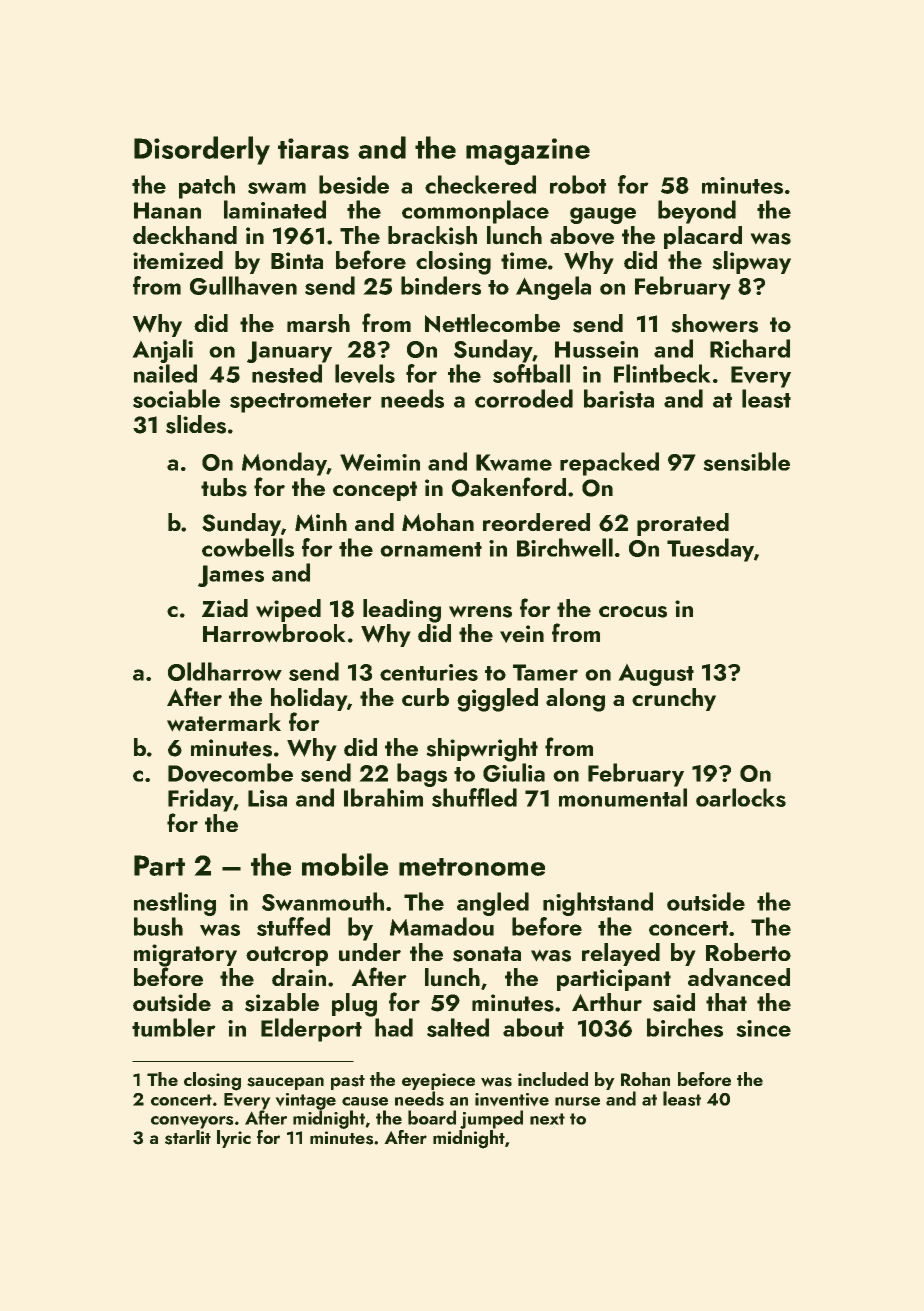 The width and height of the screenshot is (924, 1311). What do you see at coordinates (480, 184) in the screenshot?
I see `checkered` at bounding box center [480, 184].
